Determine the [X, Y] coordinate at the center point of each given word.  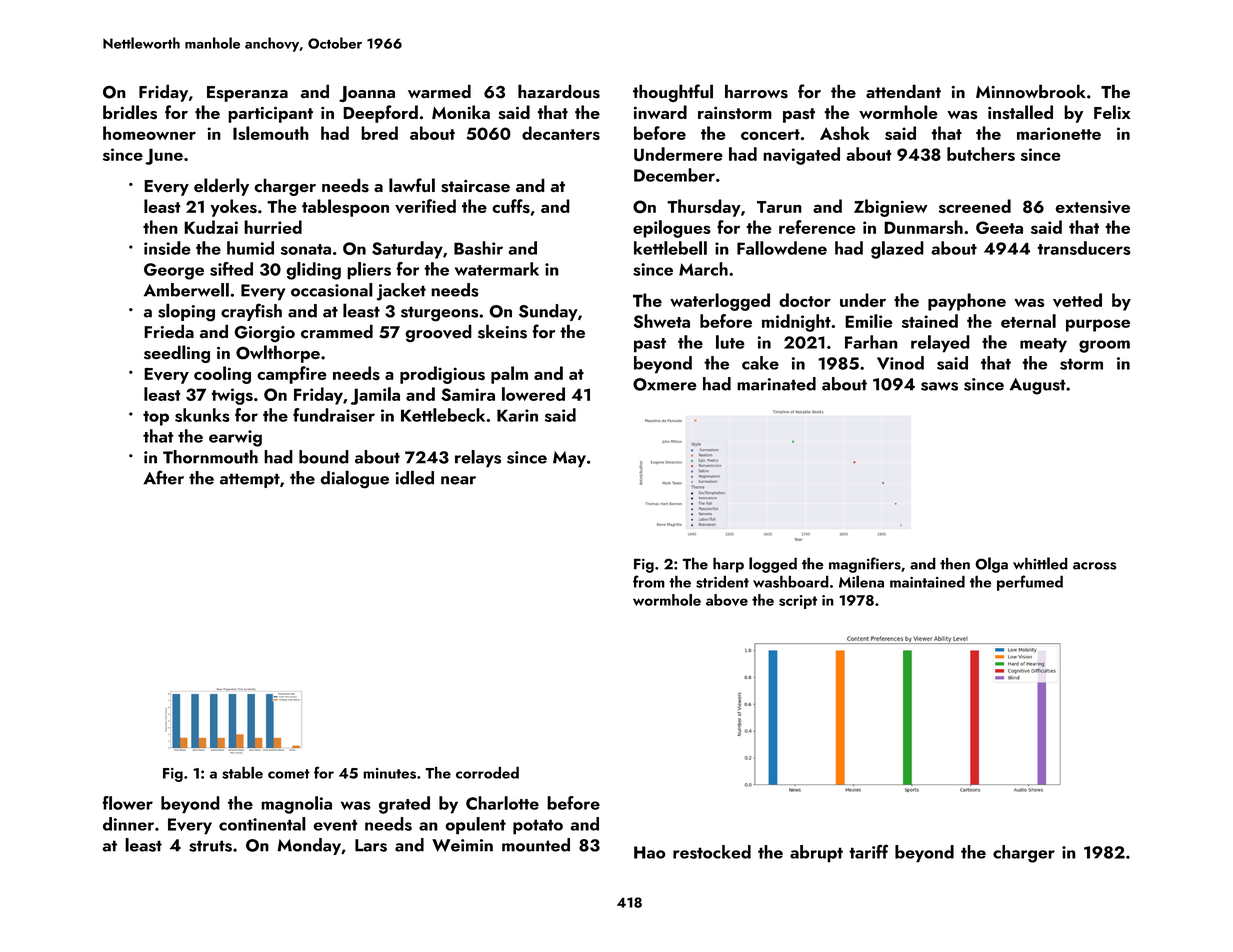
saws [939, 386]
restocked [712, 852]
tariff [868, 851]
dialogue [354, 479]
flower [127, 803]
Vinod [900, 363]
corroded [487, 772]
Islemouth [271, 133]
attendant [903, 91]
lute [730, 342]
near [458, 480]
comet [289, 774]
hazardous [559, 91]
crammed [337, 331]
